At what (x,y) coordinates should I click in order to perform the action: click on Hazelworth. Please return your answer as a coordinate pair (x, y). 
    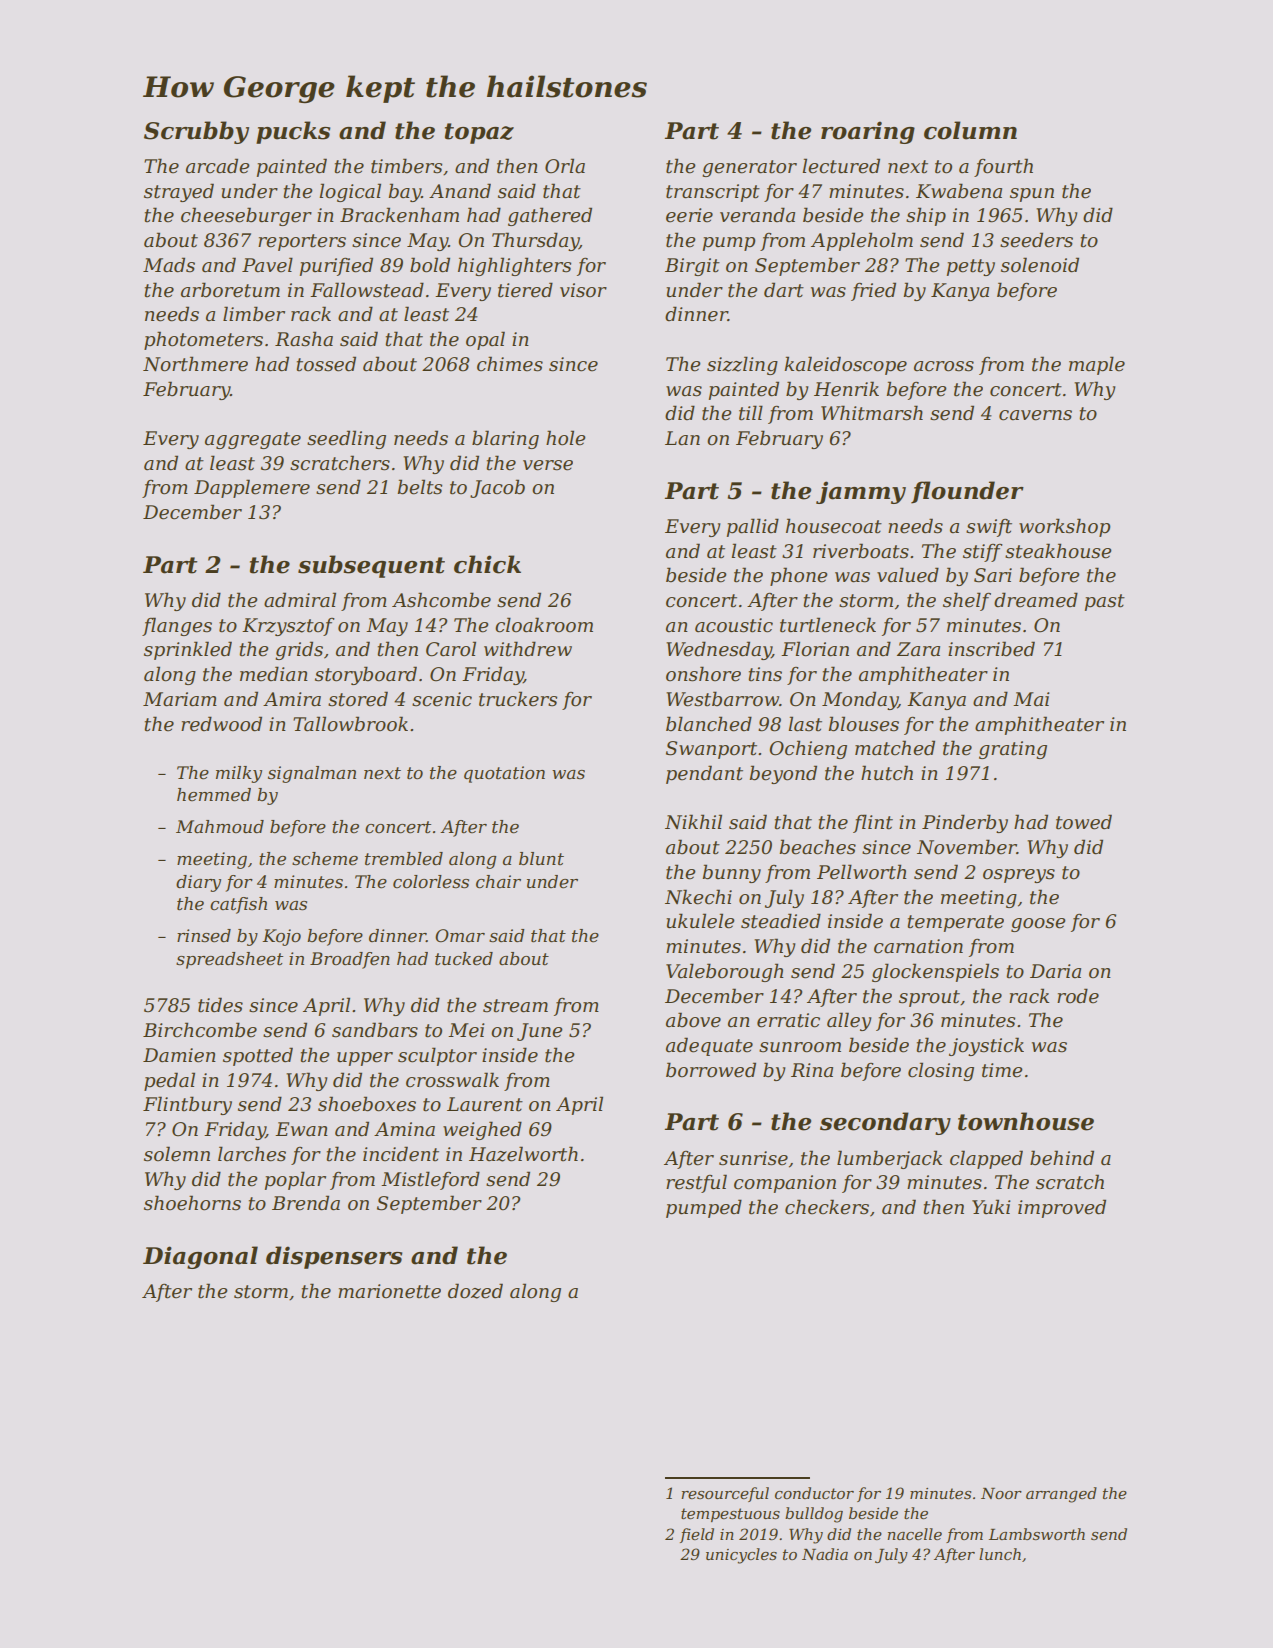
    Looking at the image, I should click on (523, 1154).
